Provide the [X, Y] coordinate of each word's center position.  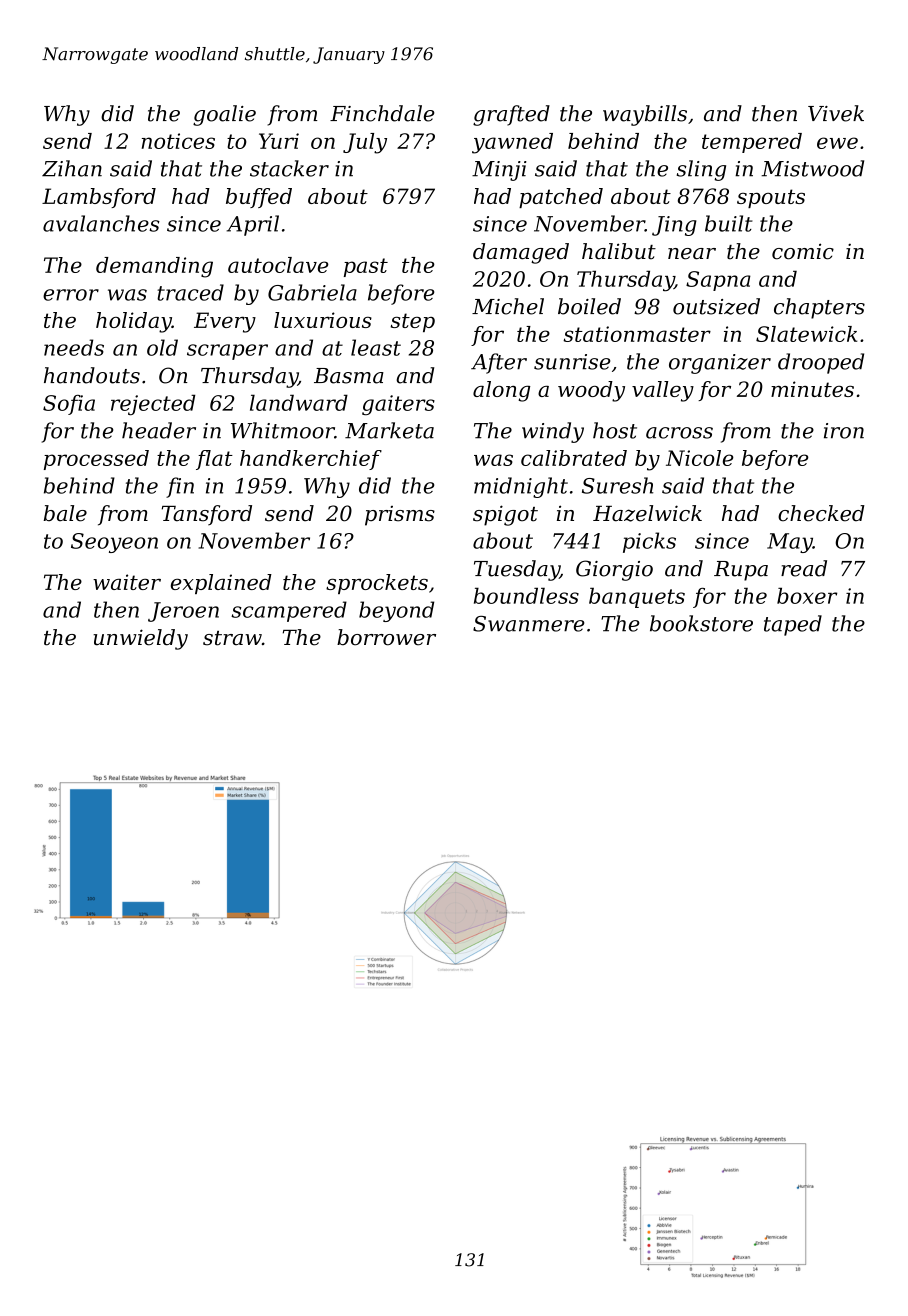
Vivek [836, 113]
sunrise [572, 362]
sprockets [377, 584]
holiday [134, 322]
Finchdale [382, 113]
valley [663, 391]
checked [821, 513]
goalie [224, 115]
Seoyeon [114, 543]
